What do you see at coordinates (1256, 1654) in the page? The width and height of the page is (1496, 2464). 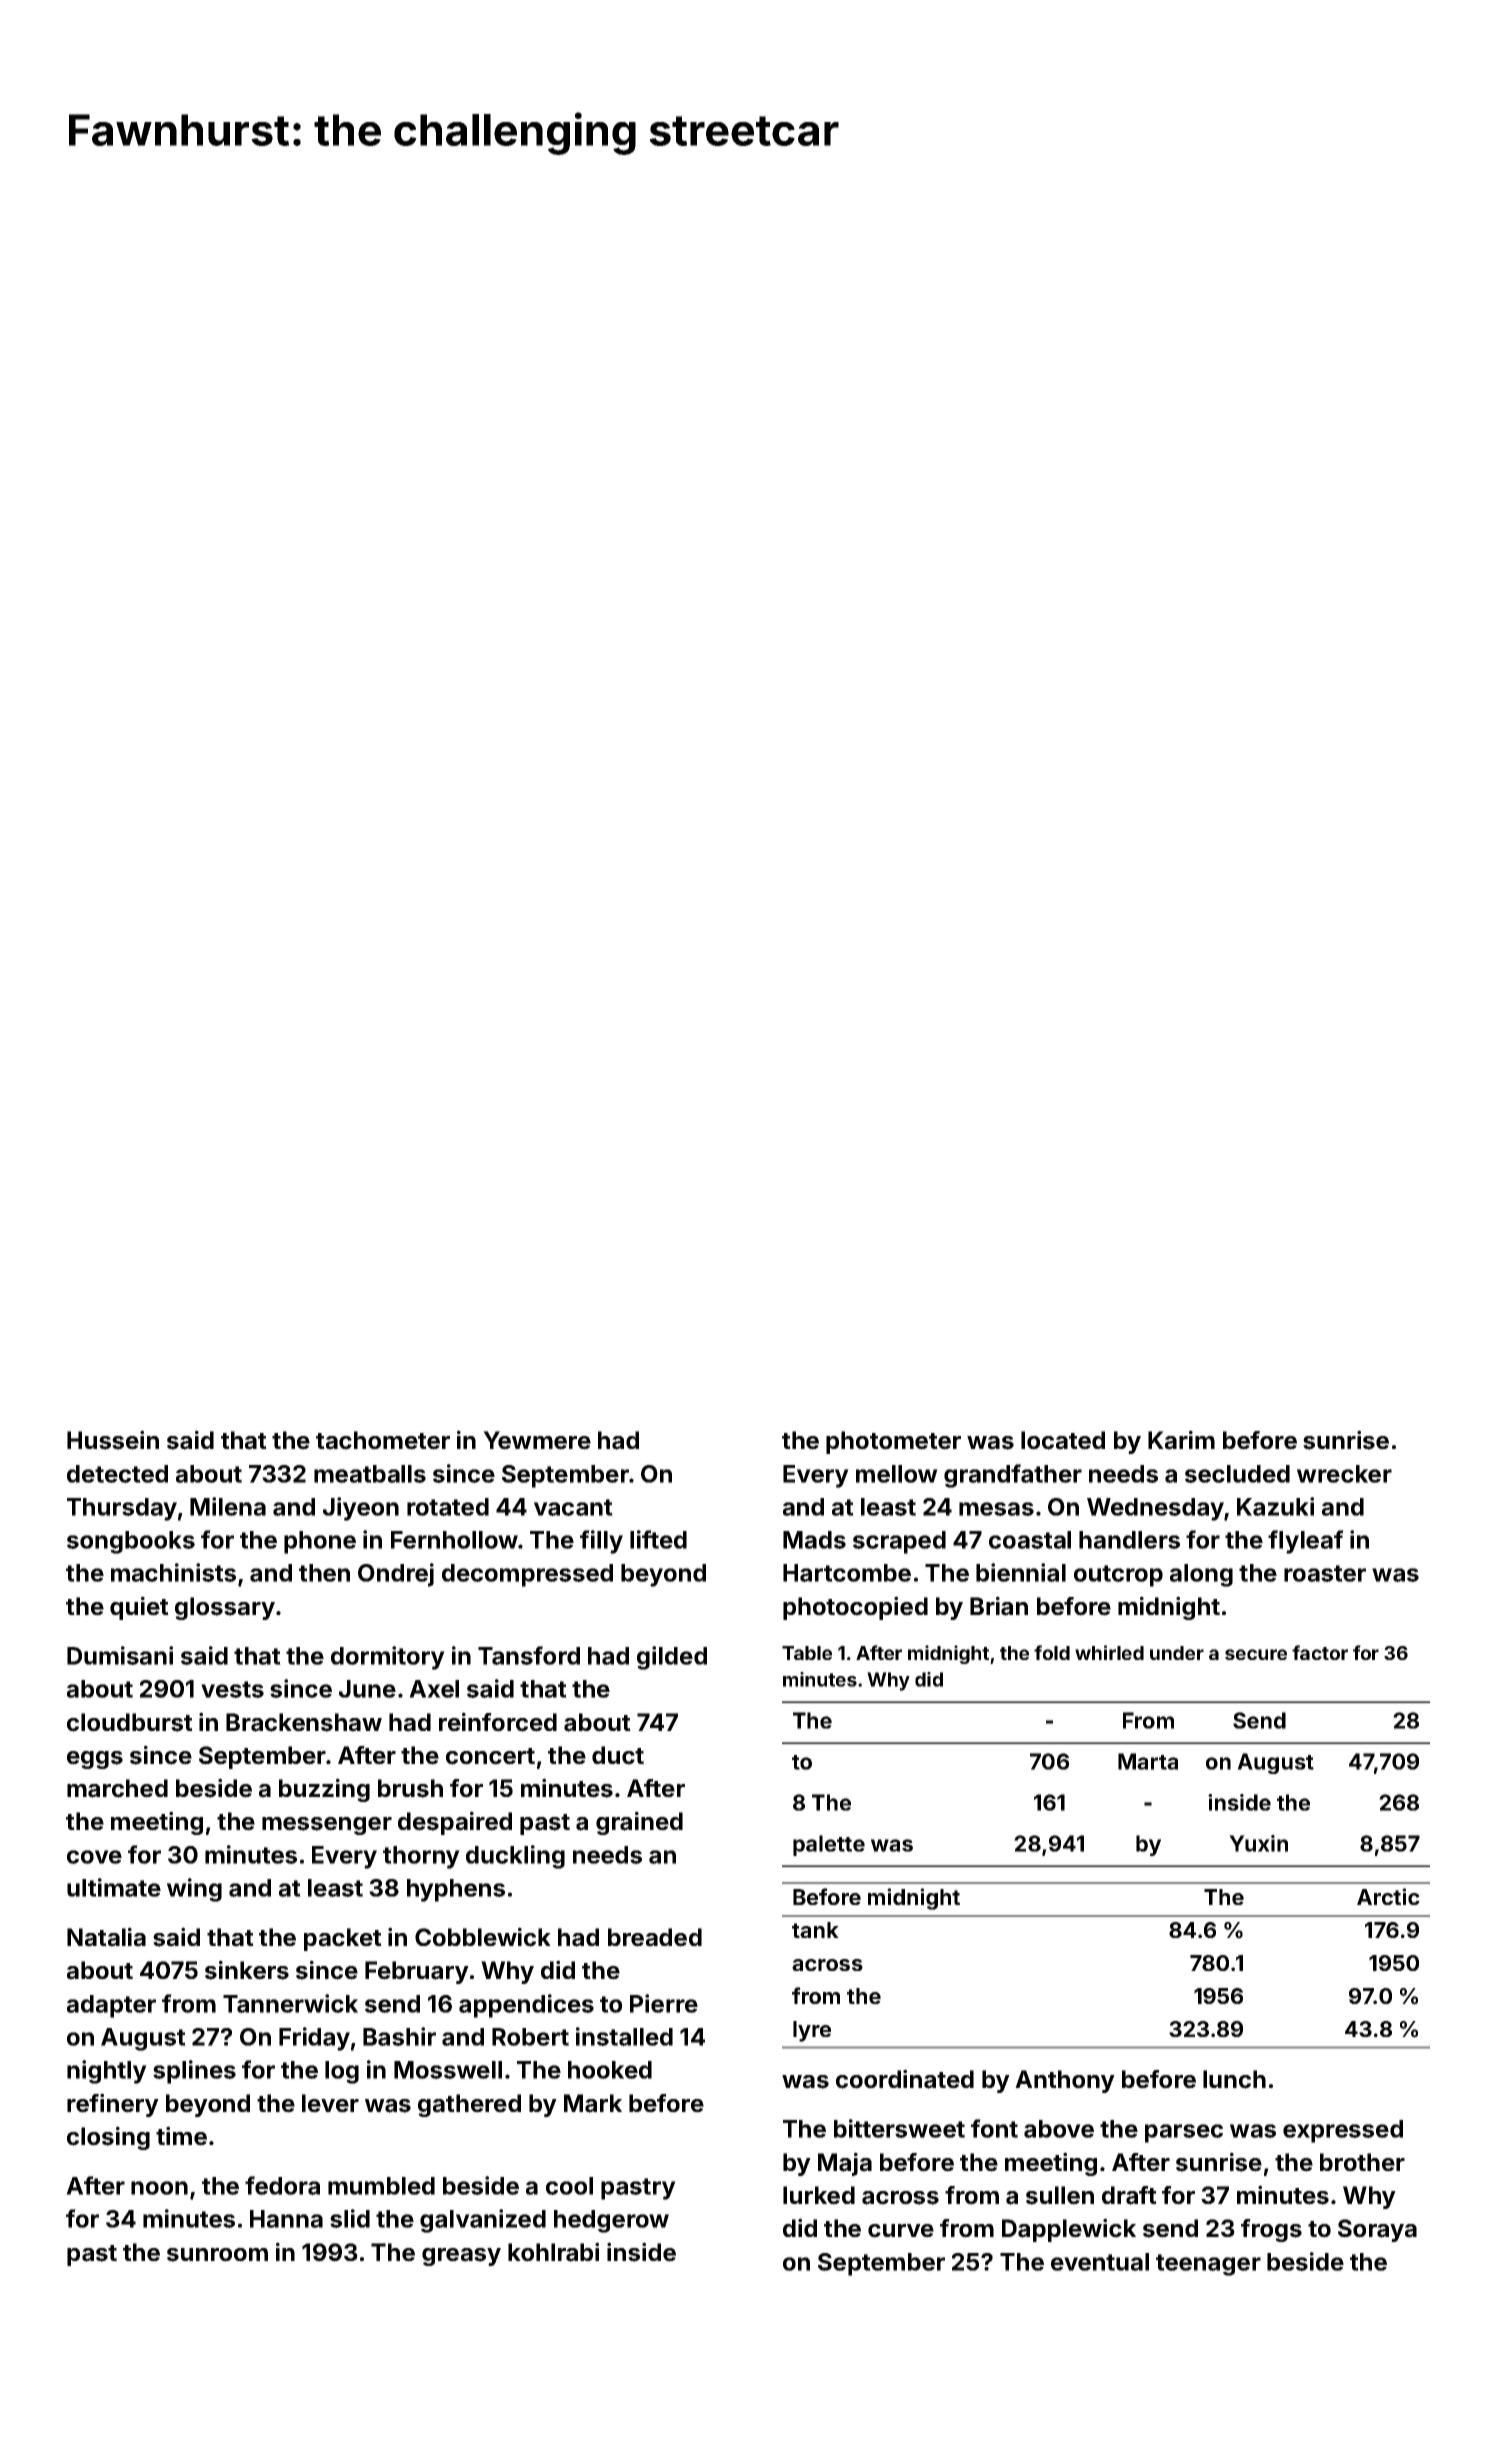 I see `secure` at bounding box center [1256, 1654].
